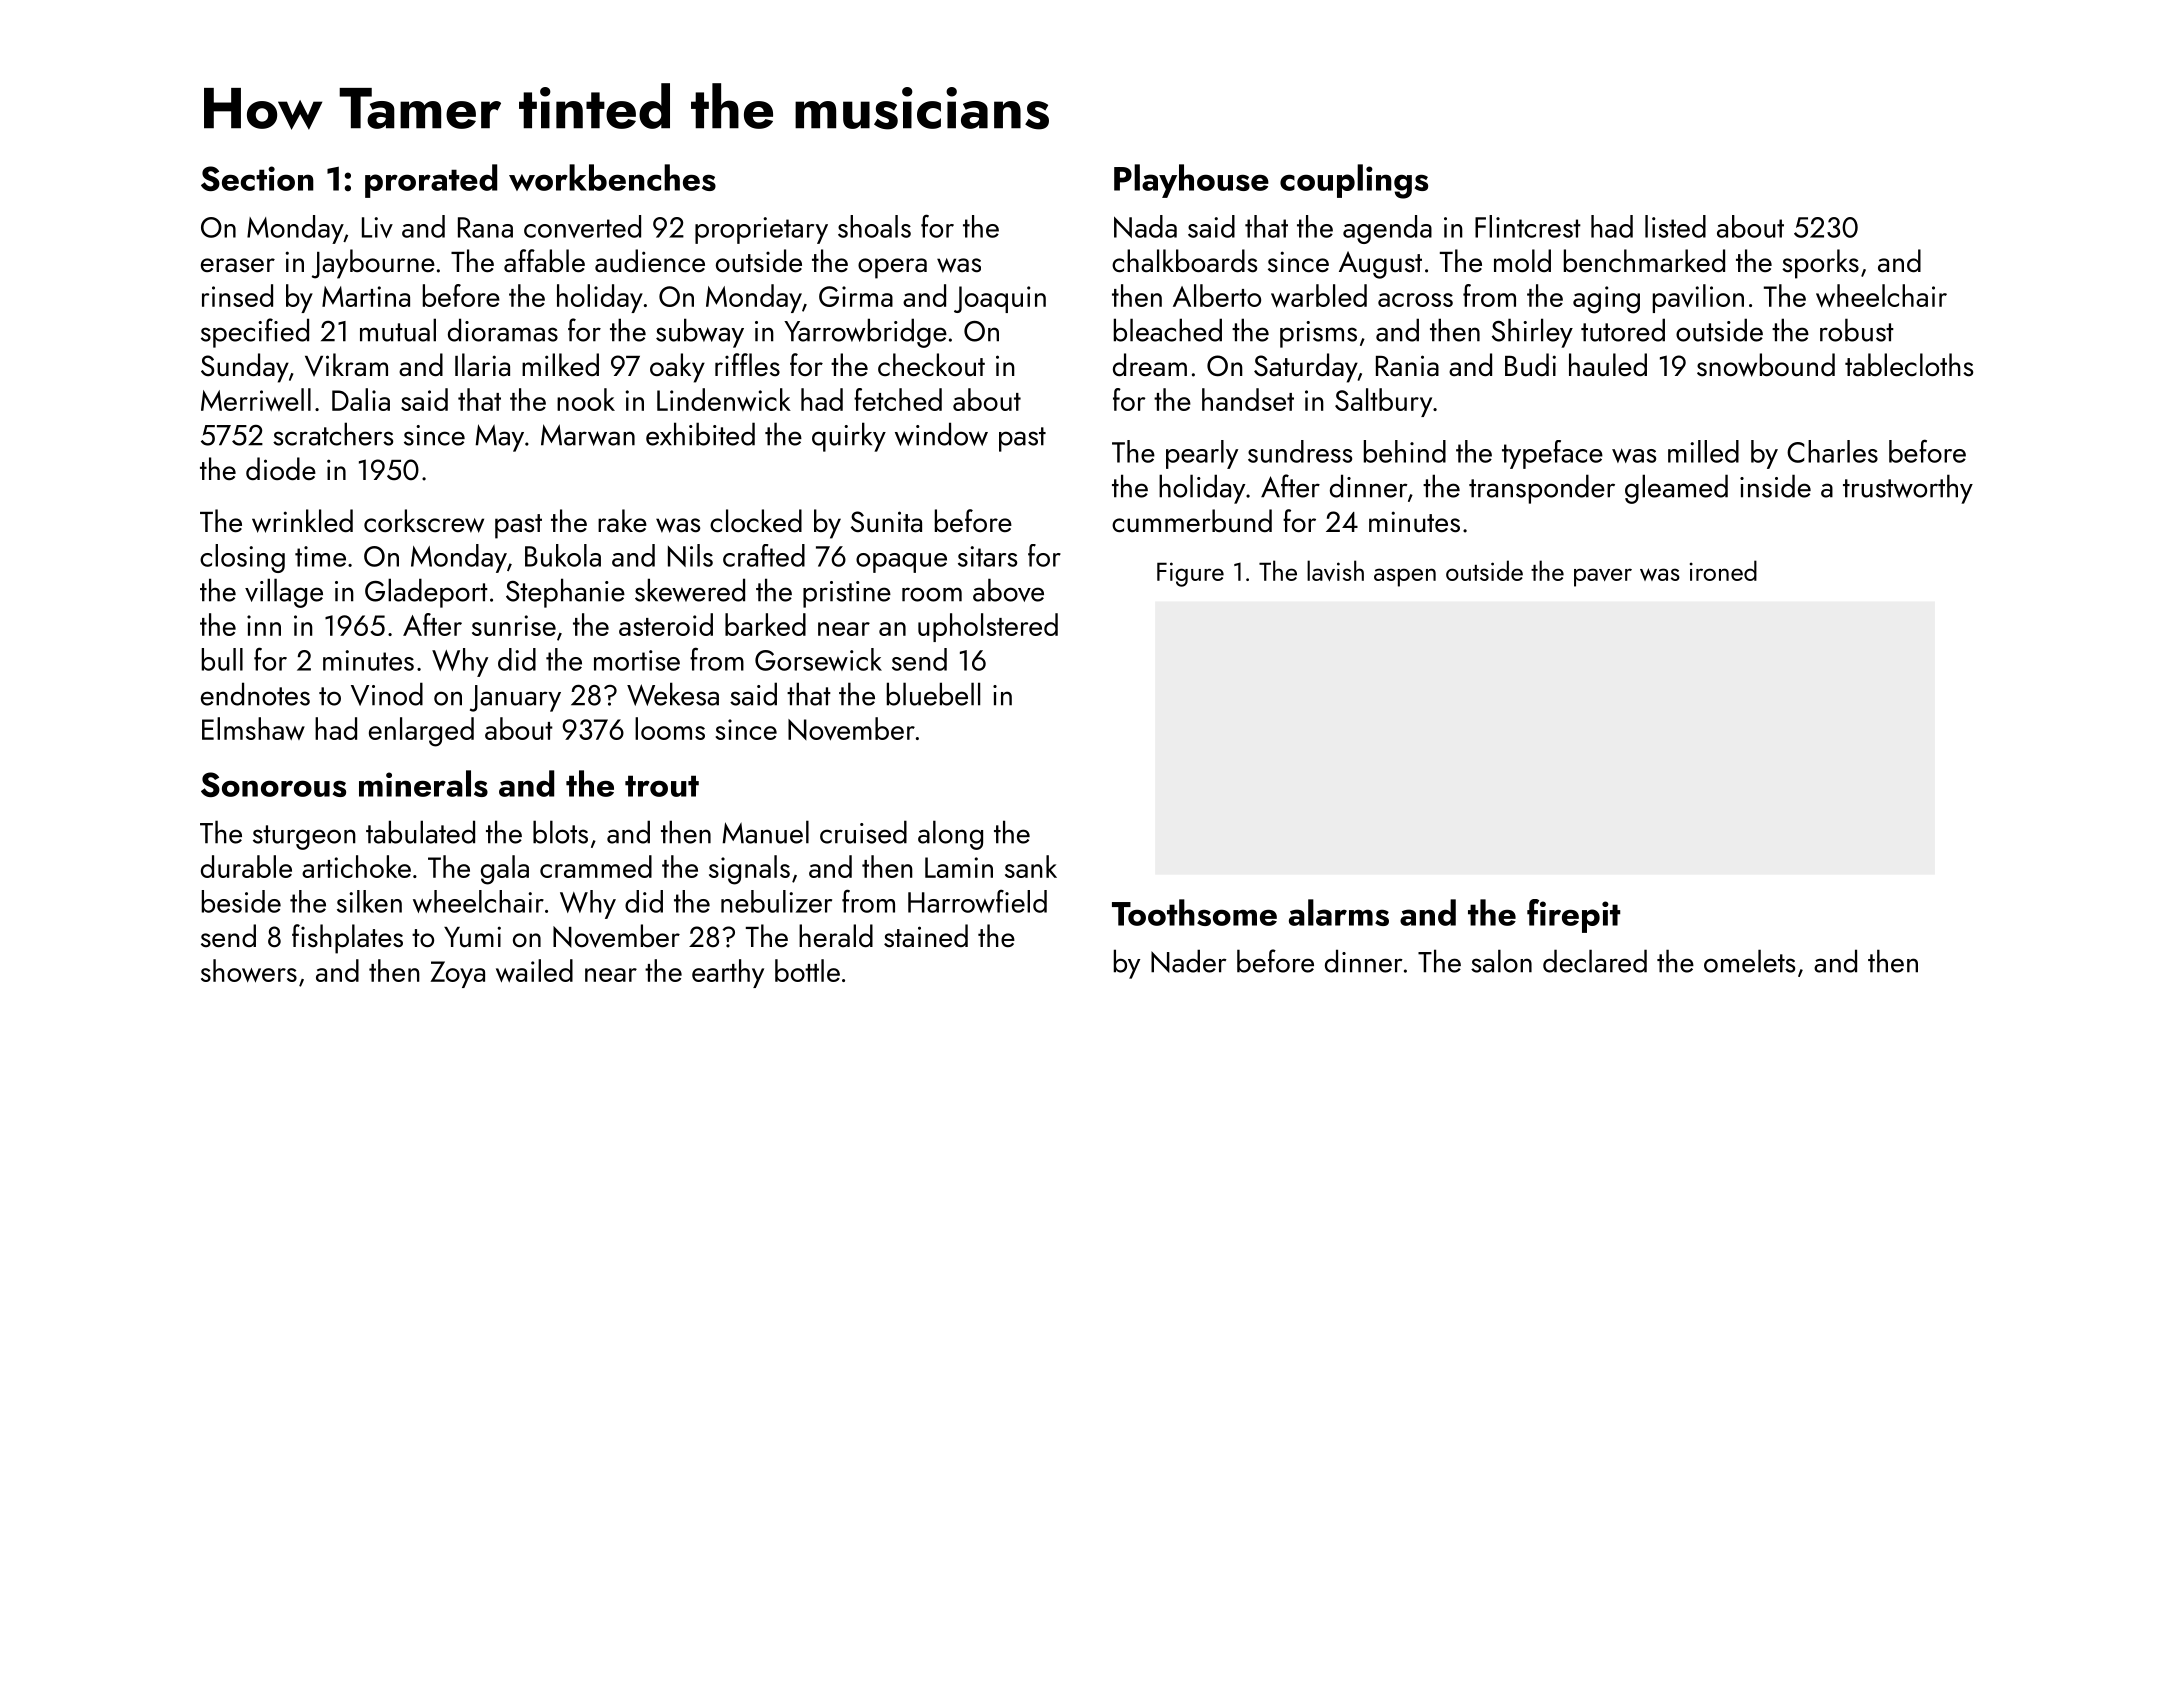 The image size is (2178, 1683). What do you see at coordinates (1319, 295) in the image?
I see `warbled` at bounding box center [1319, 295].
